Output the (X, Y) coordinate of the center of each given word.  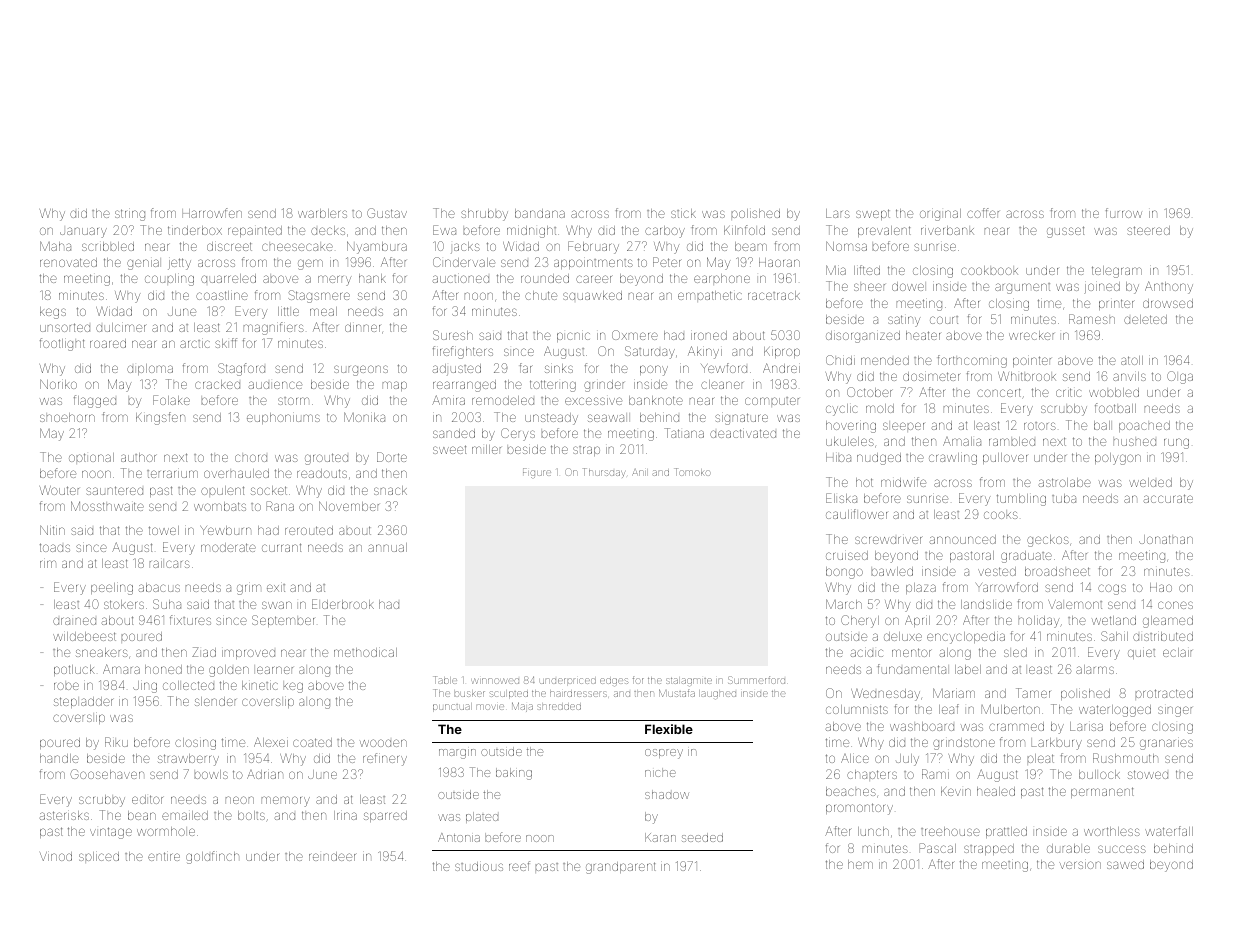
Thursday (604, 473)
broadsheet (1057, 571)
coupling (169, 280)
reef (519, 866)
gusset (1065, 232)
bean (142, 815)
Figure (537, 473)
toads (55, 547)
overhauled (236, 473)
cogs (1112, 589)
